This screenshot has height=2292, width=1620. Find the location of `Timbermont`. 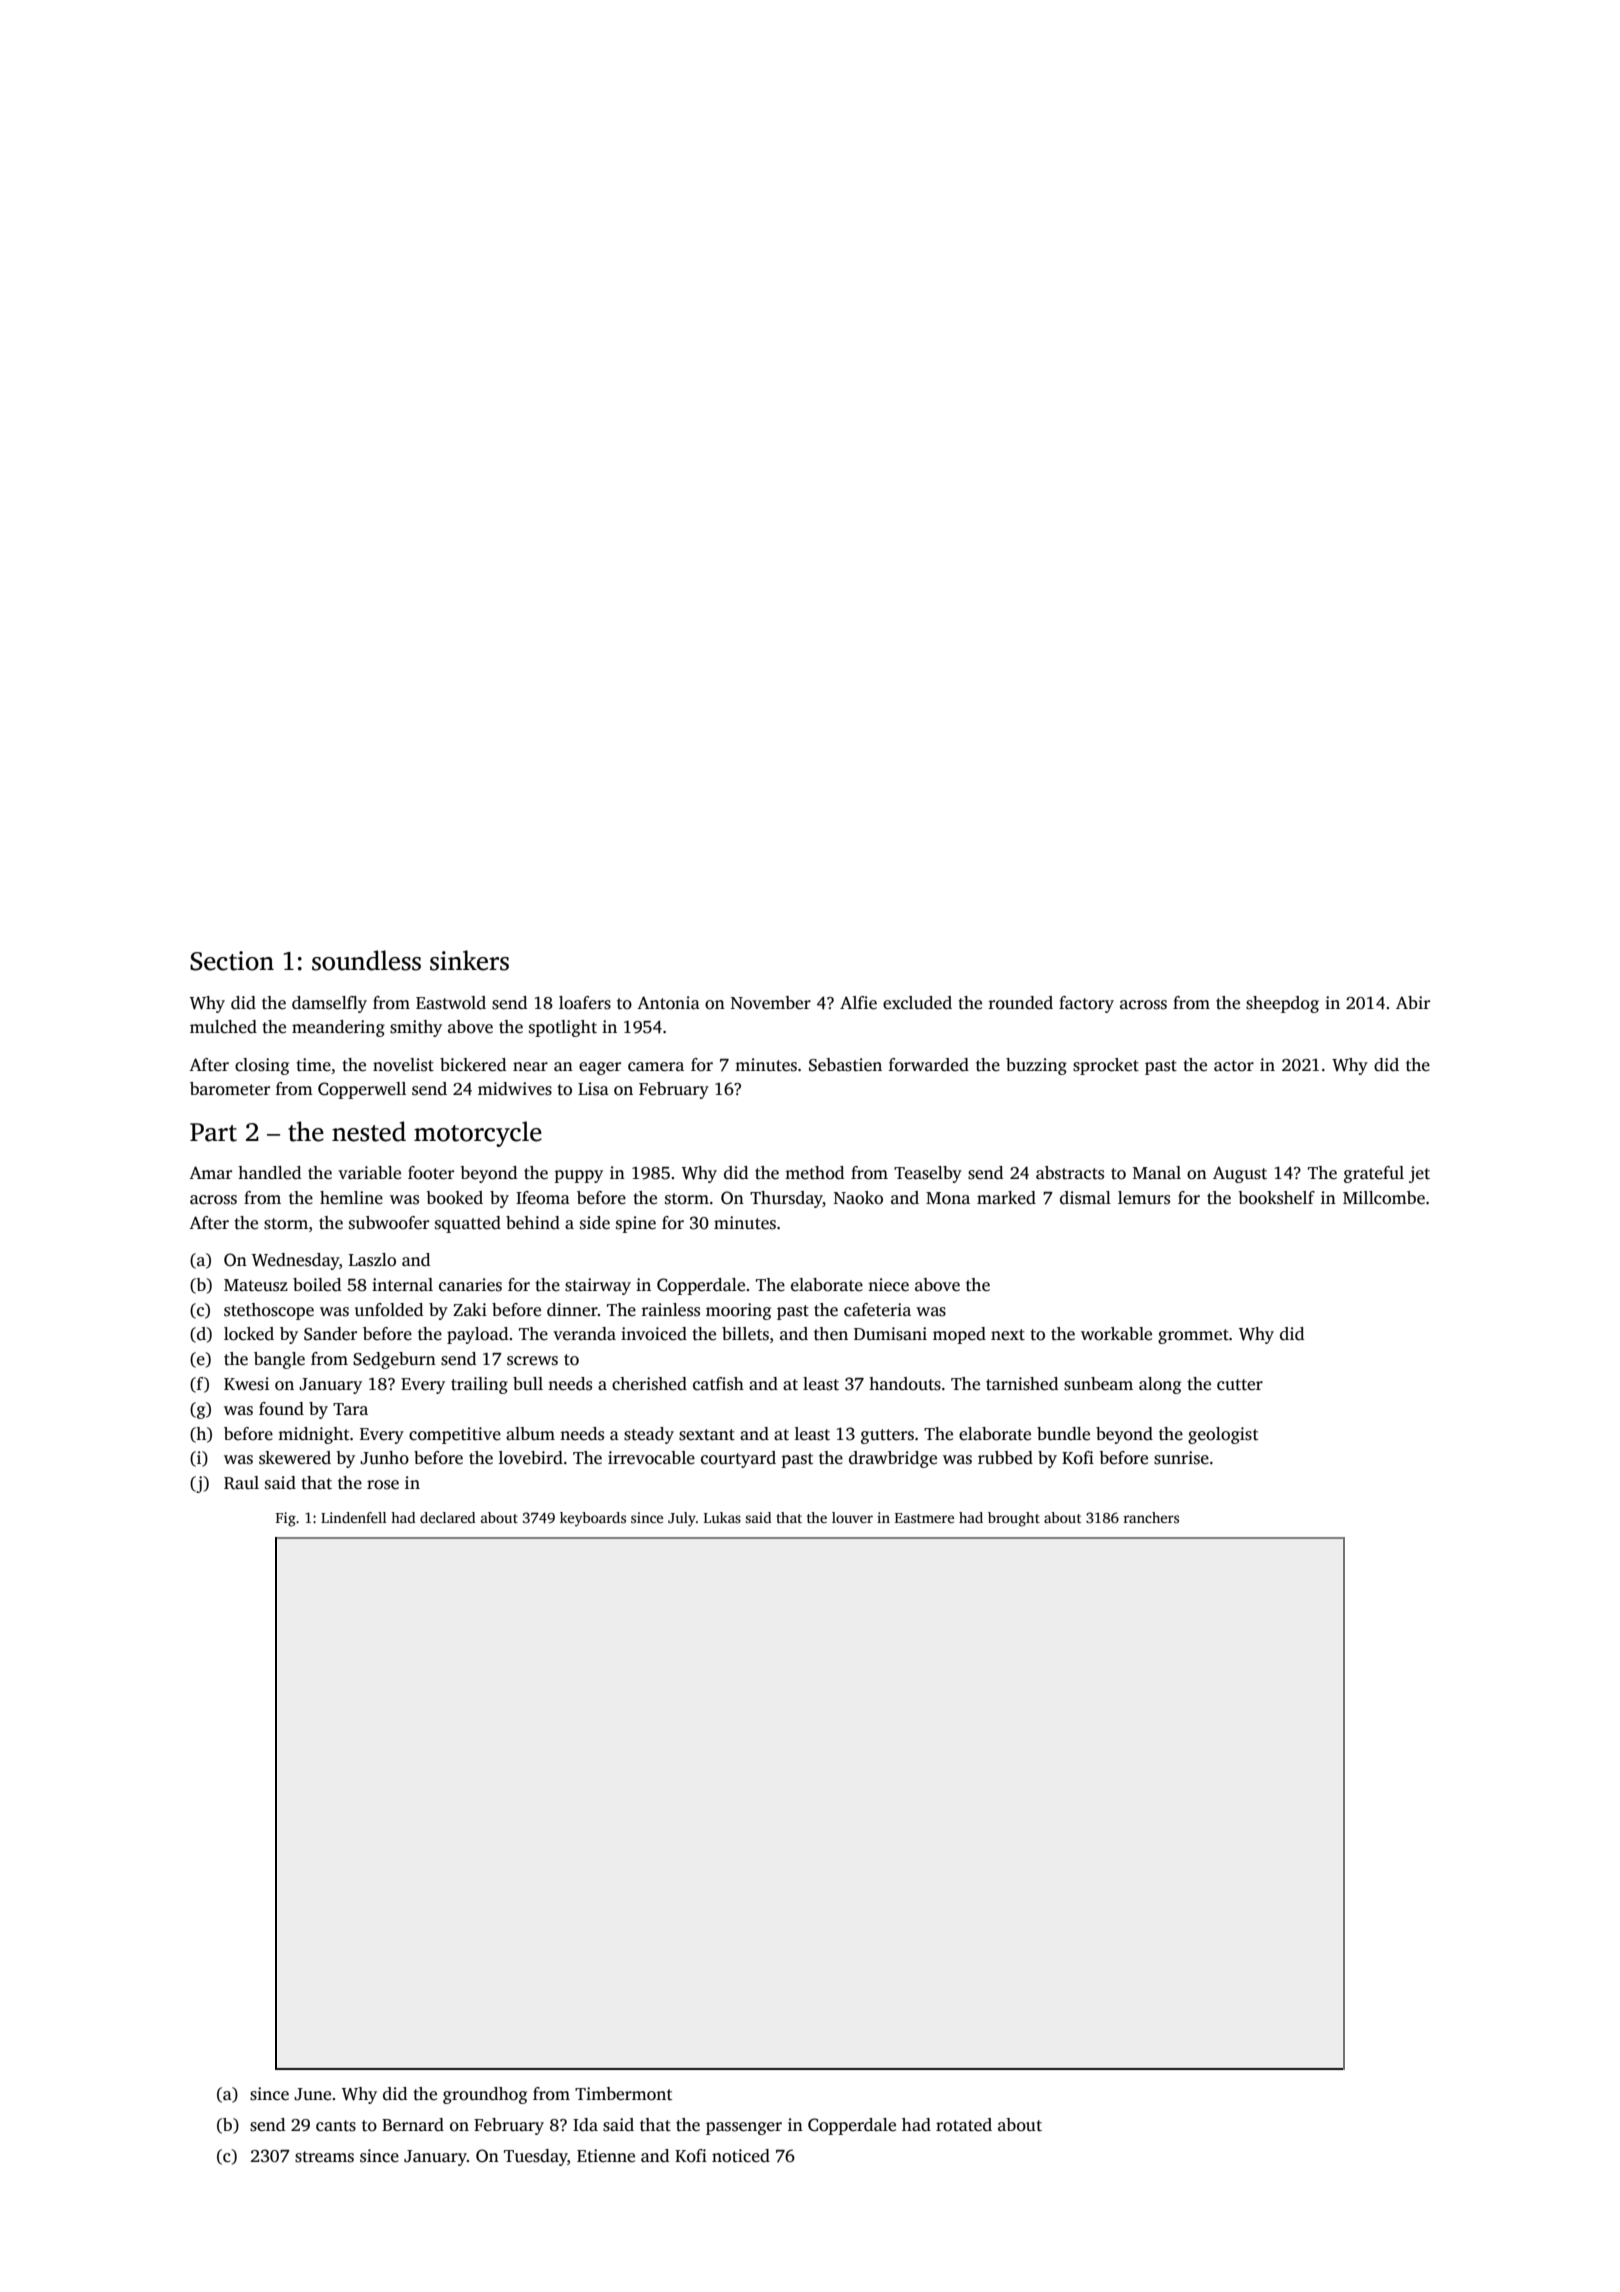

Timbermont is located at coordinates (623, 2094).
